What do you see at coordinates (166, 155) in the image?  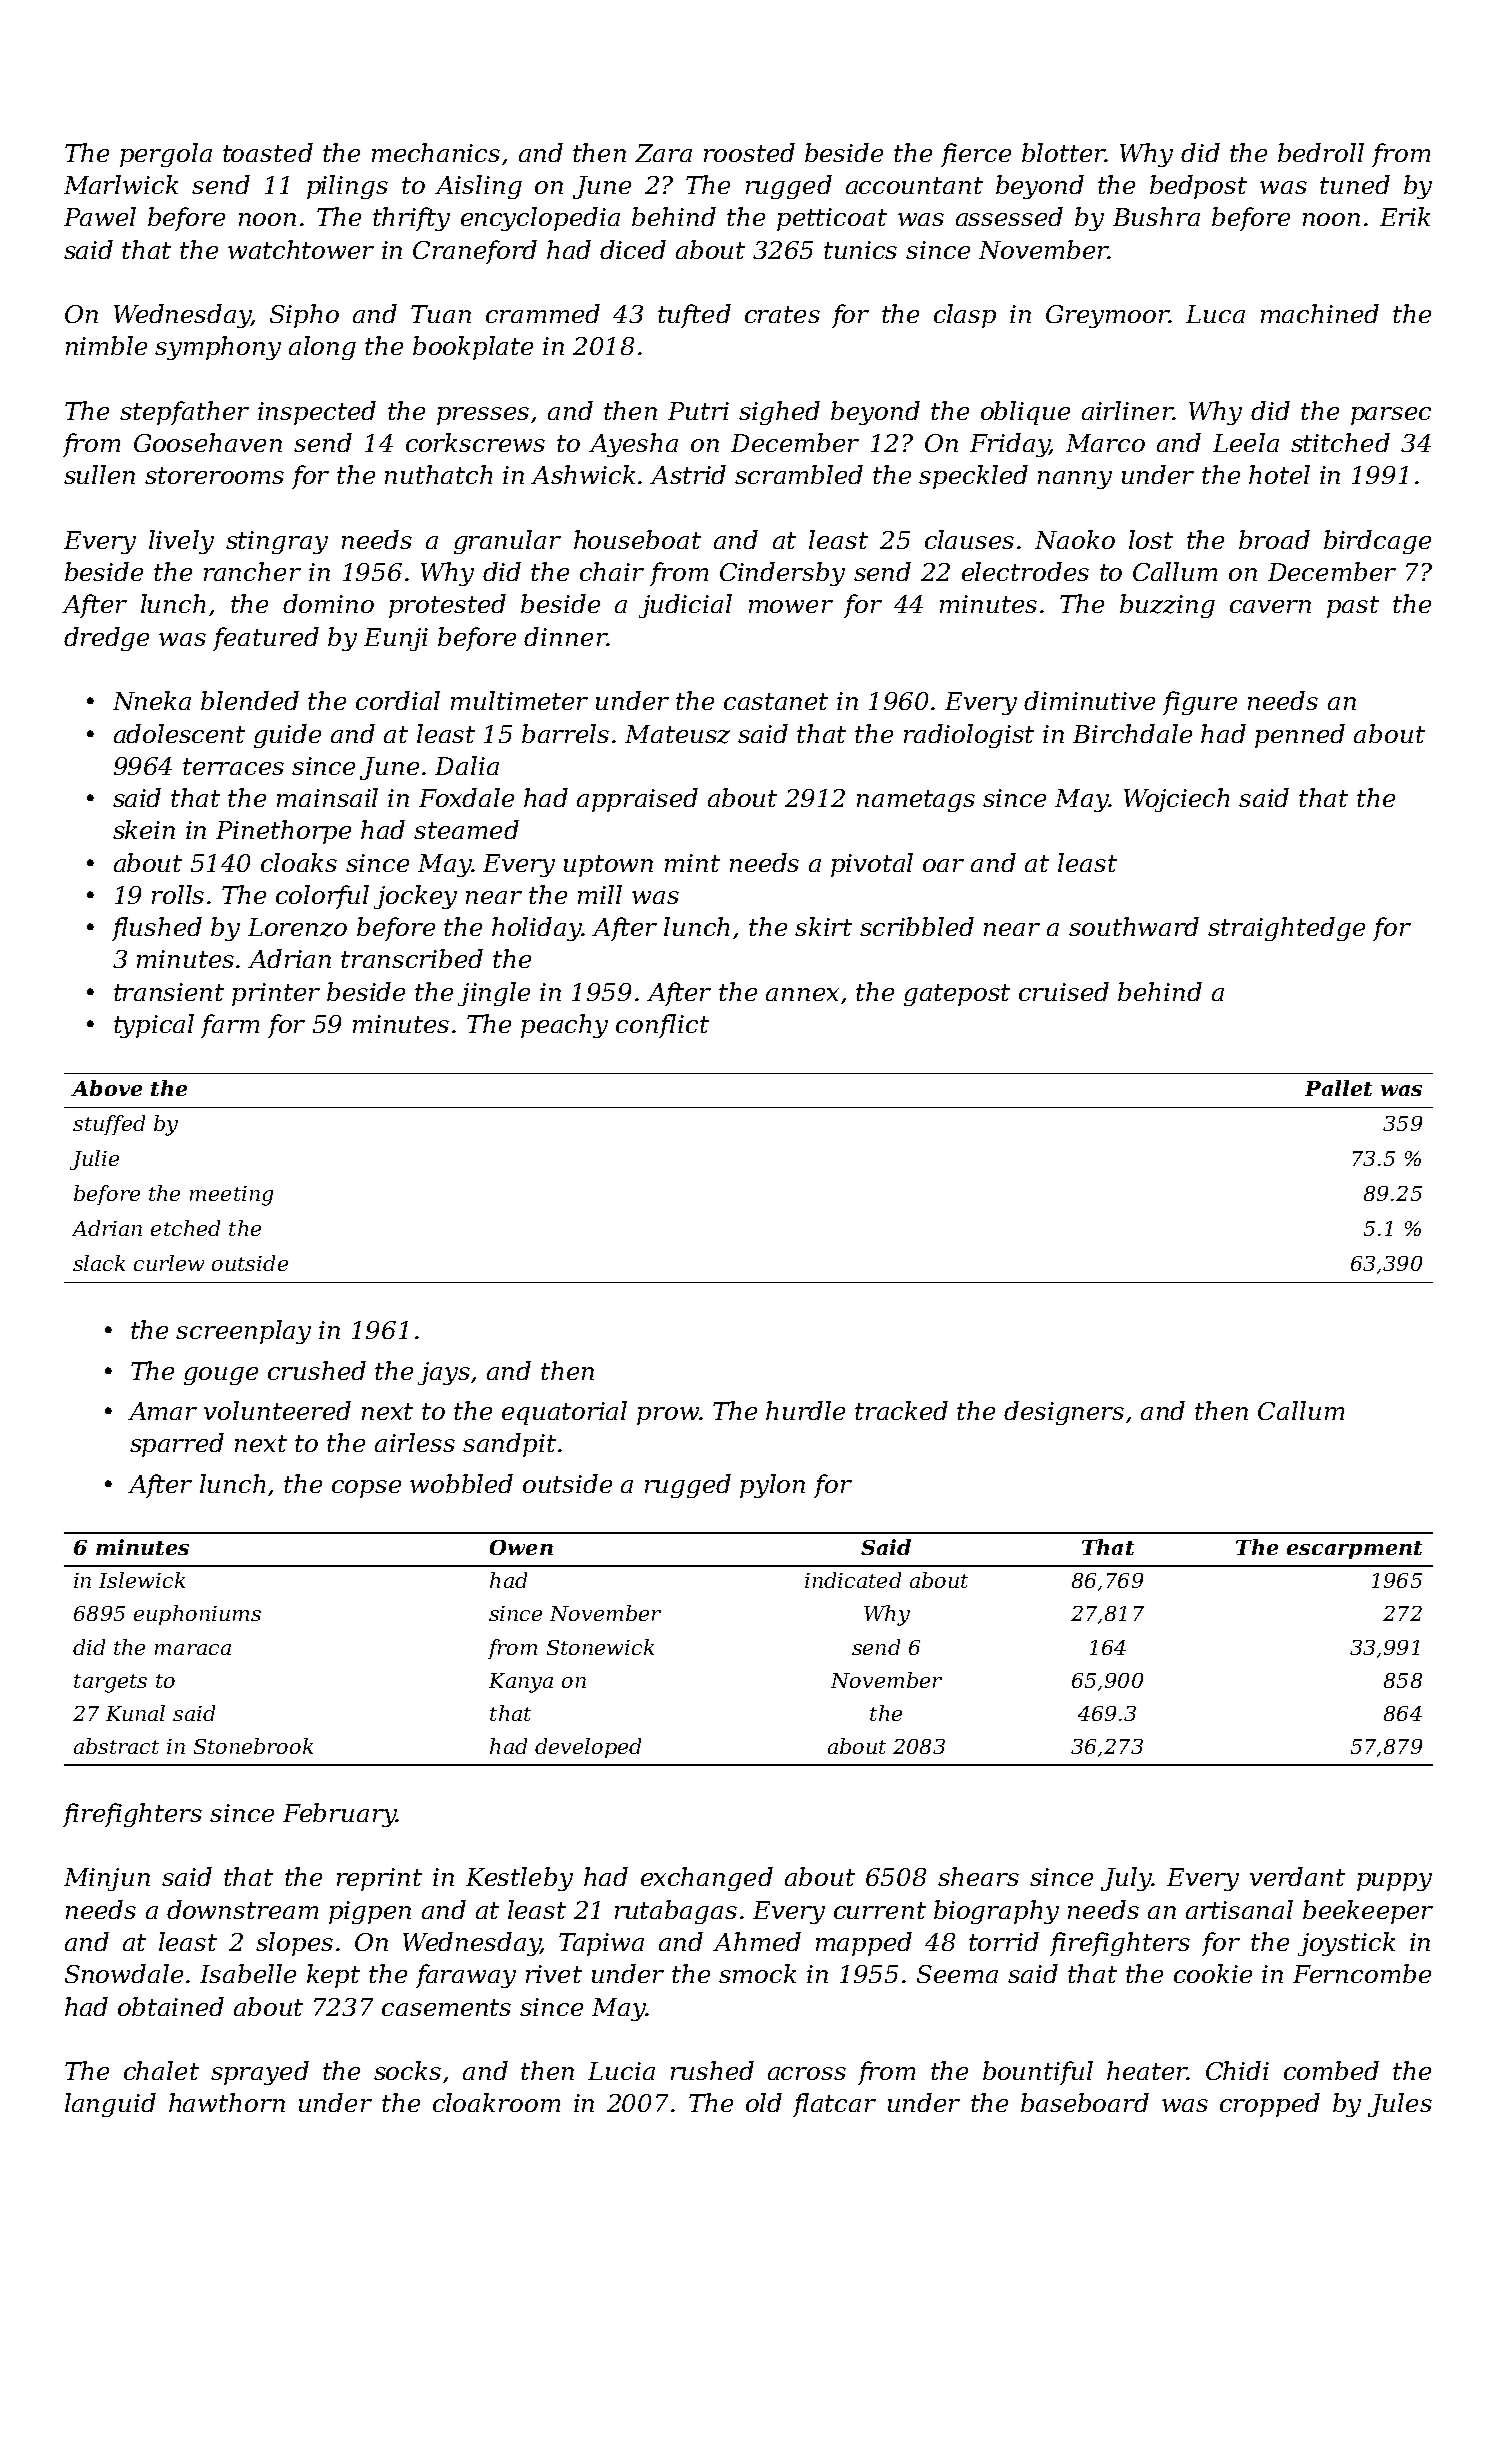 I see `pergola` at bounding box center [166, 155].
